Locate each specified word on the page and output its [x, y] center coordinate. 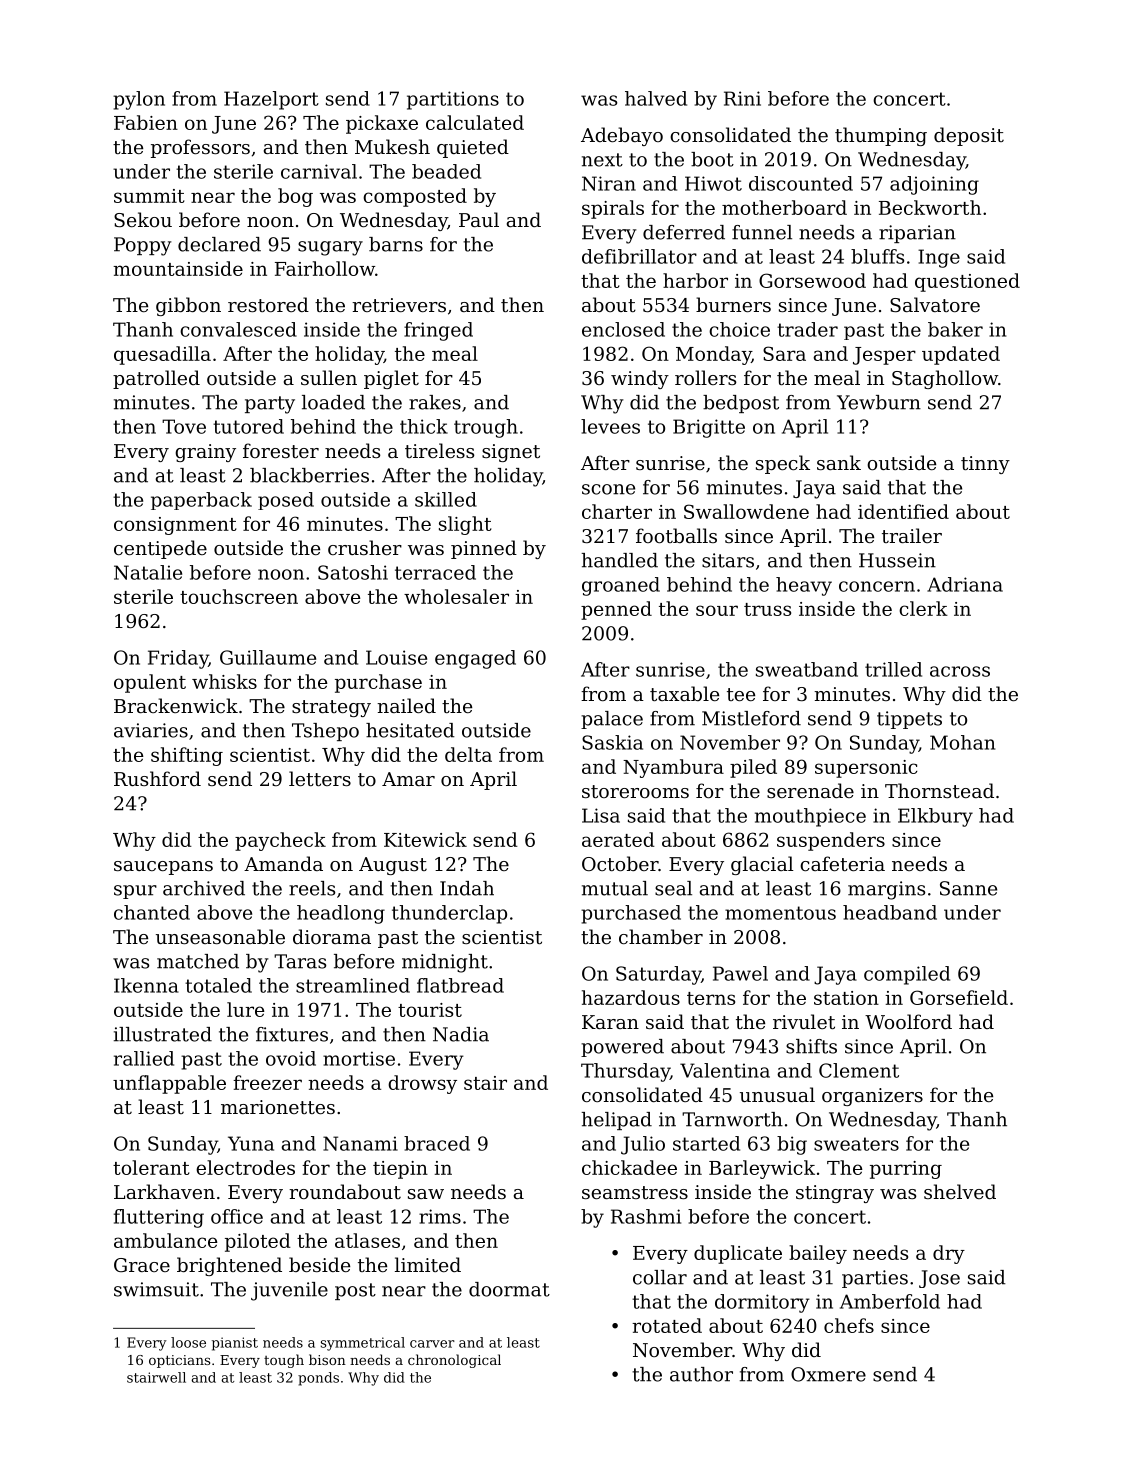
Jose [939, 1279]
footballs [676, 535]
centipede [160, 549]
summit [149, 196]
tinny [985, 465]
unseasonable [220, 936]
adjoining [934, 185]
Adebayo [622, 136]
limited [428, 1264]
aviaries [151, 730]
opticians [179, 1361]
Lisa [601, 815]
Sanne [968, 888]
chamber [661, 936]
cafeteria [842, 863]
